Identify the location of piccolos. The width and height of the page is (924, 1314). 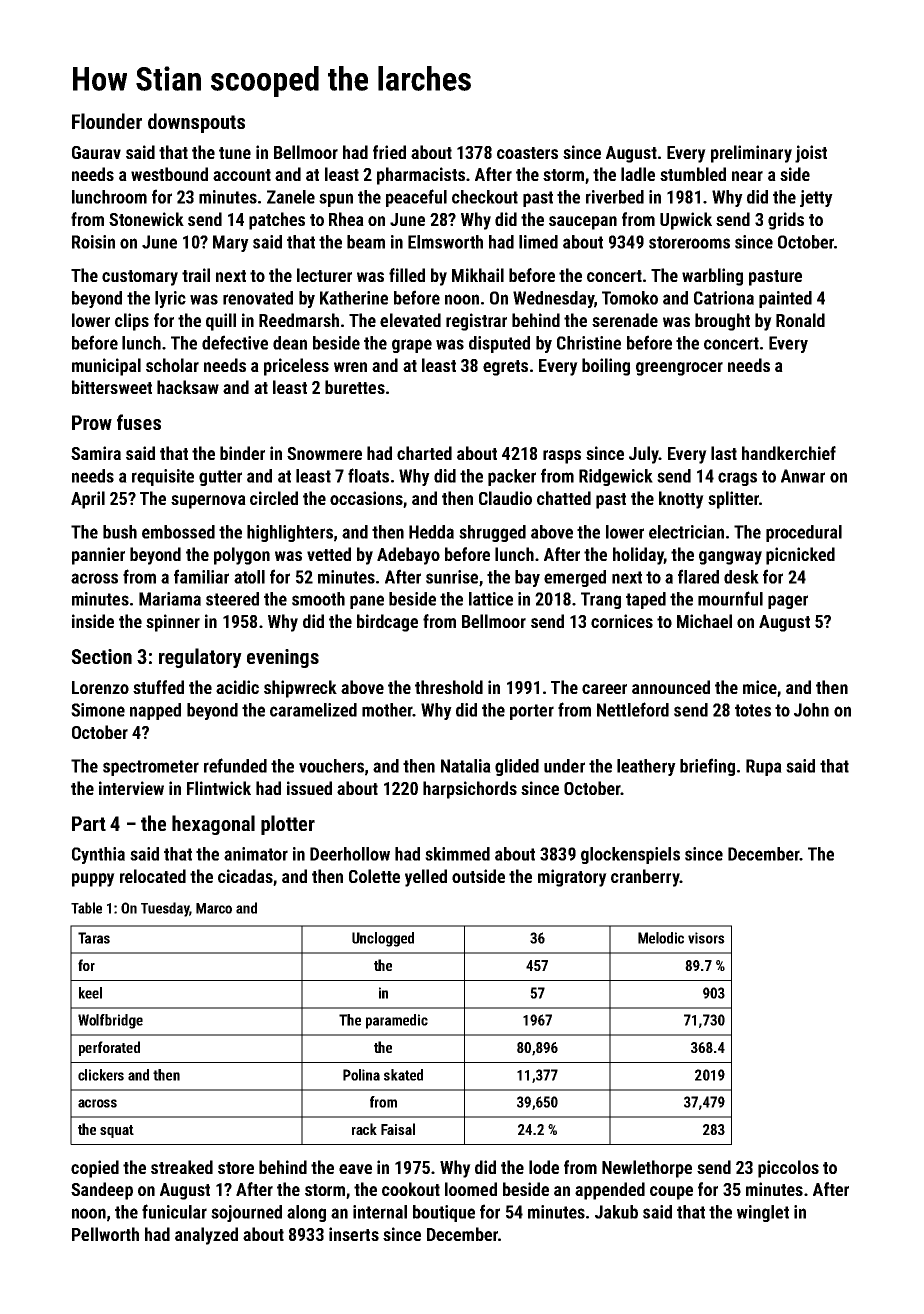
(788, 1169).
